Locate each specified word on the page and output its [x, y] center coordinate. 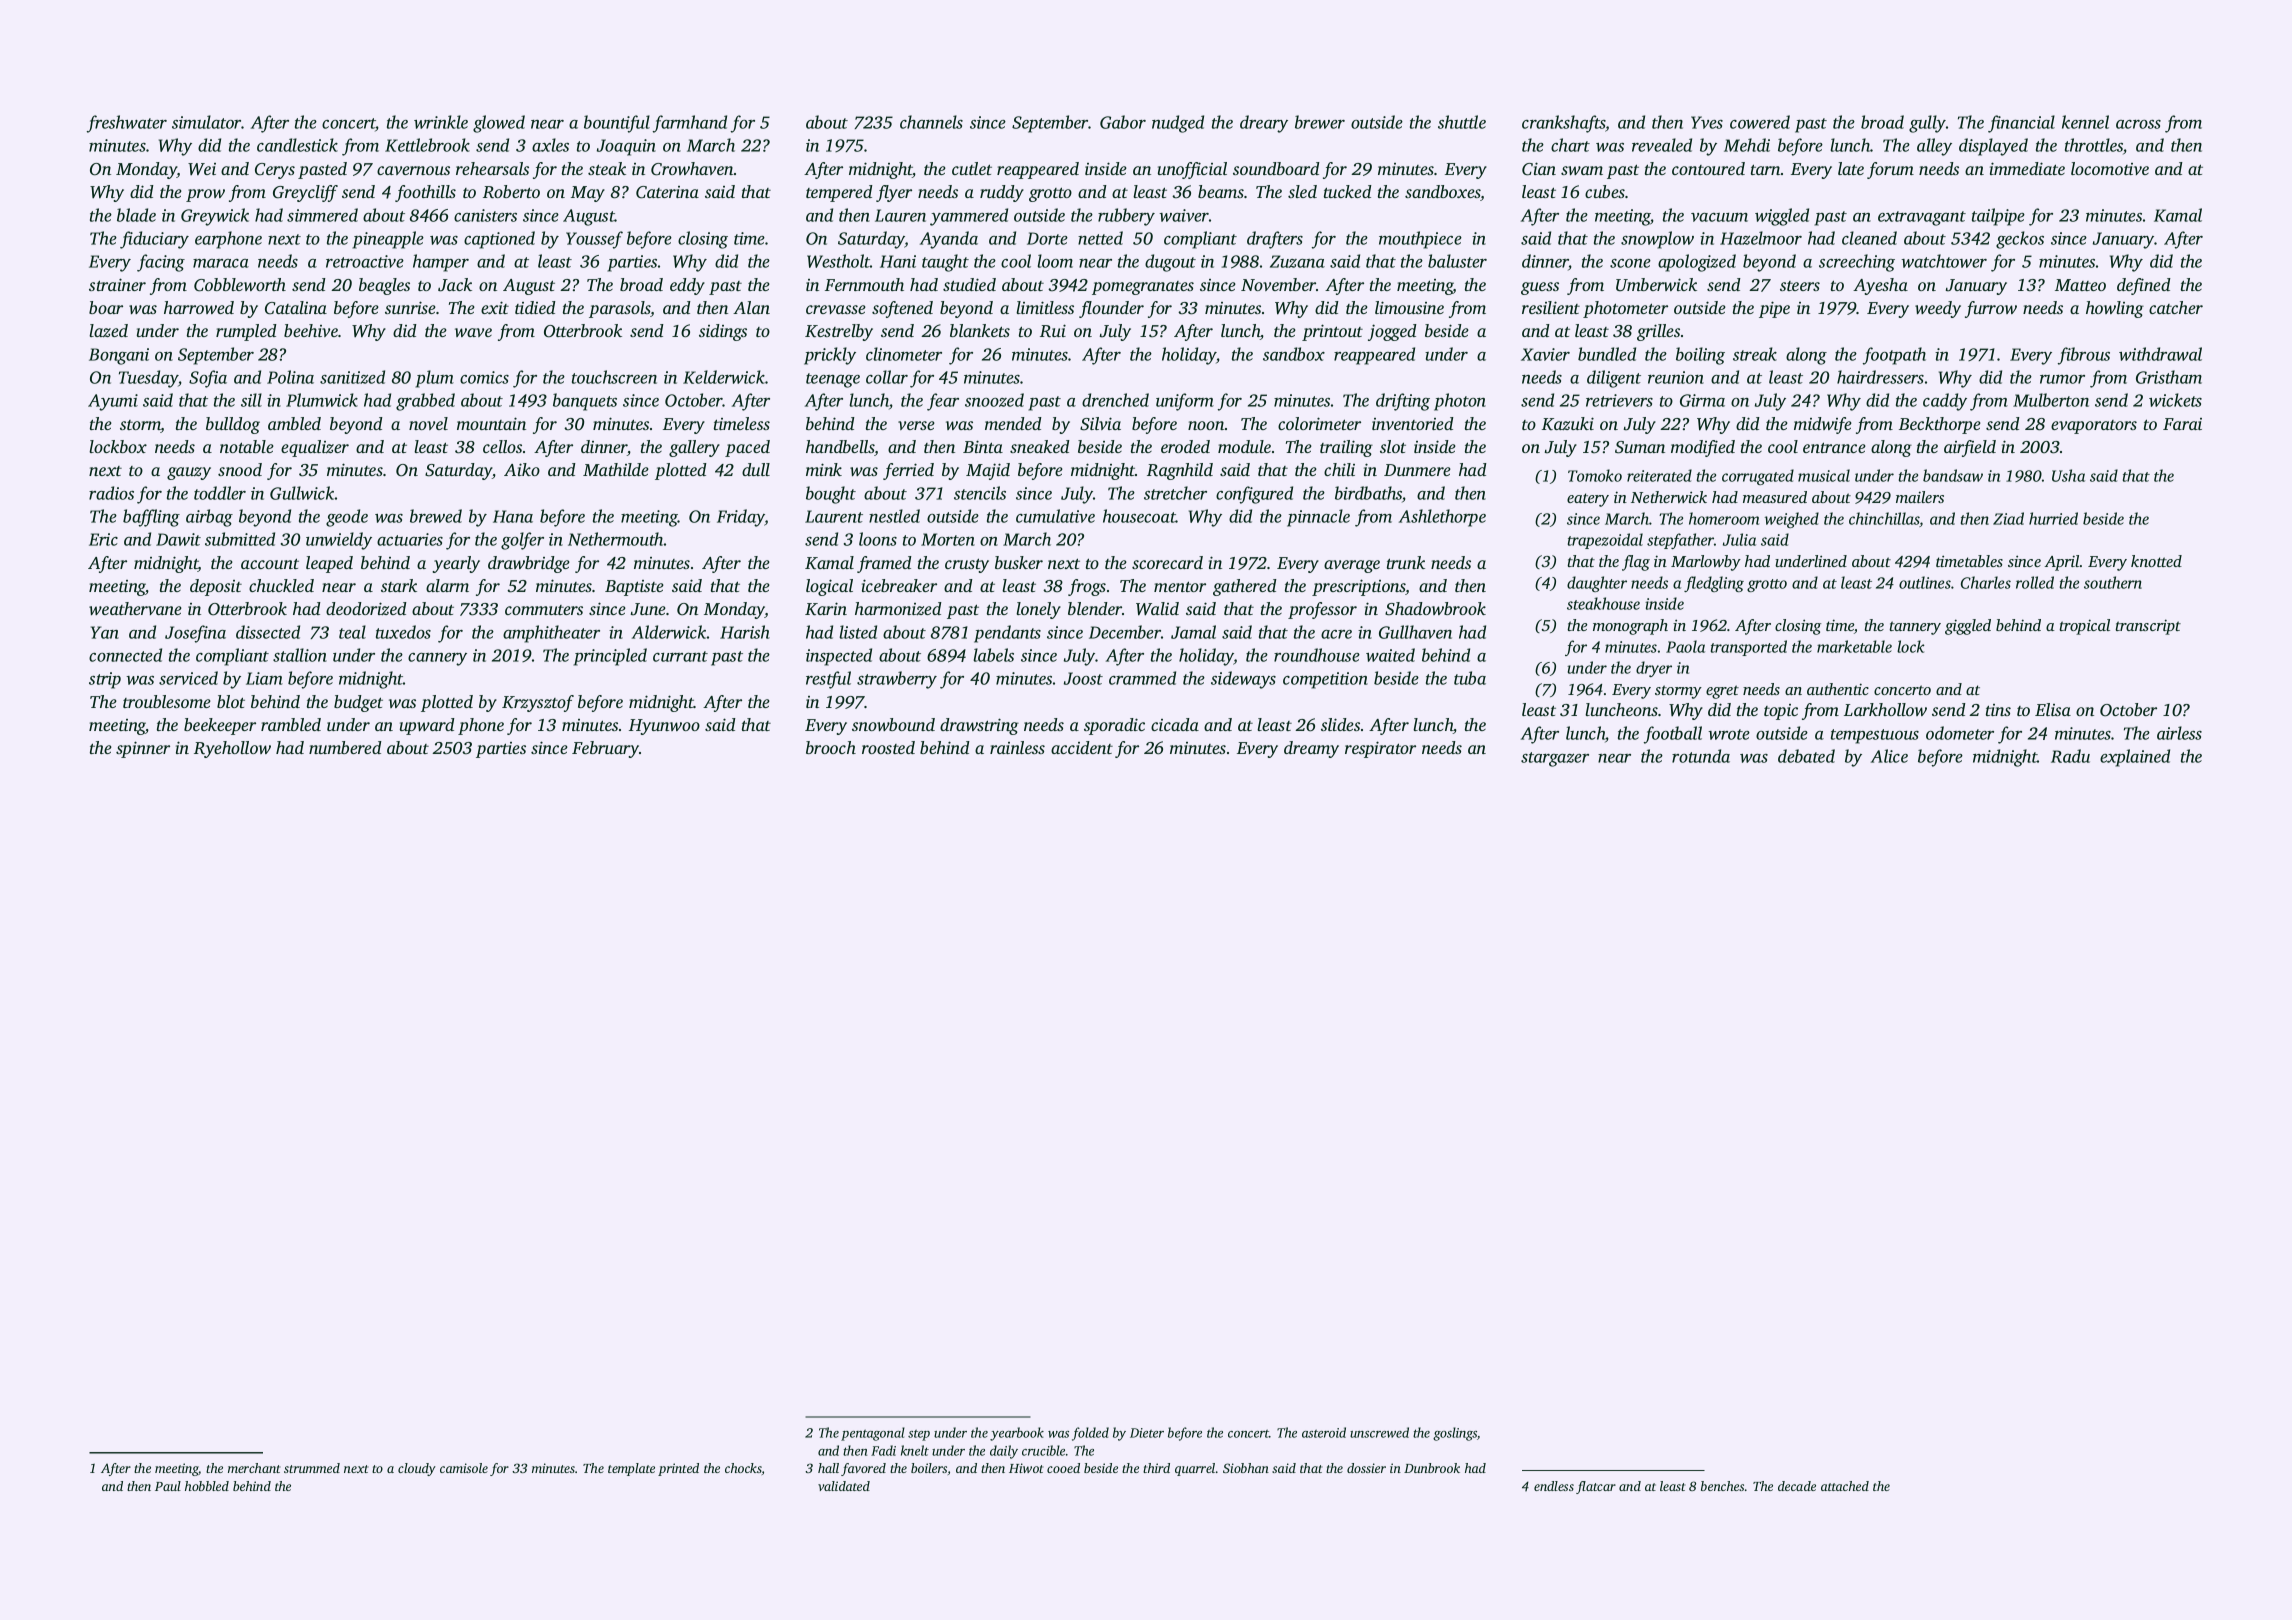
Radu [2070, 756]
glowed [499, 124]
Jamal [1193, 632]
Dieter [1147, 1433]
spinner [143, 749]
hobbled [207, 1486]
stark [399, 585]
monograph [1630, 627]
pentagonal [873, 1434]
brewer [1320, 122]
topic [1781, 712]
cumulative [1055, 516]
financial [2021, 124]
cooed [1063, 1468]
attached [1845, 1486]
